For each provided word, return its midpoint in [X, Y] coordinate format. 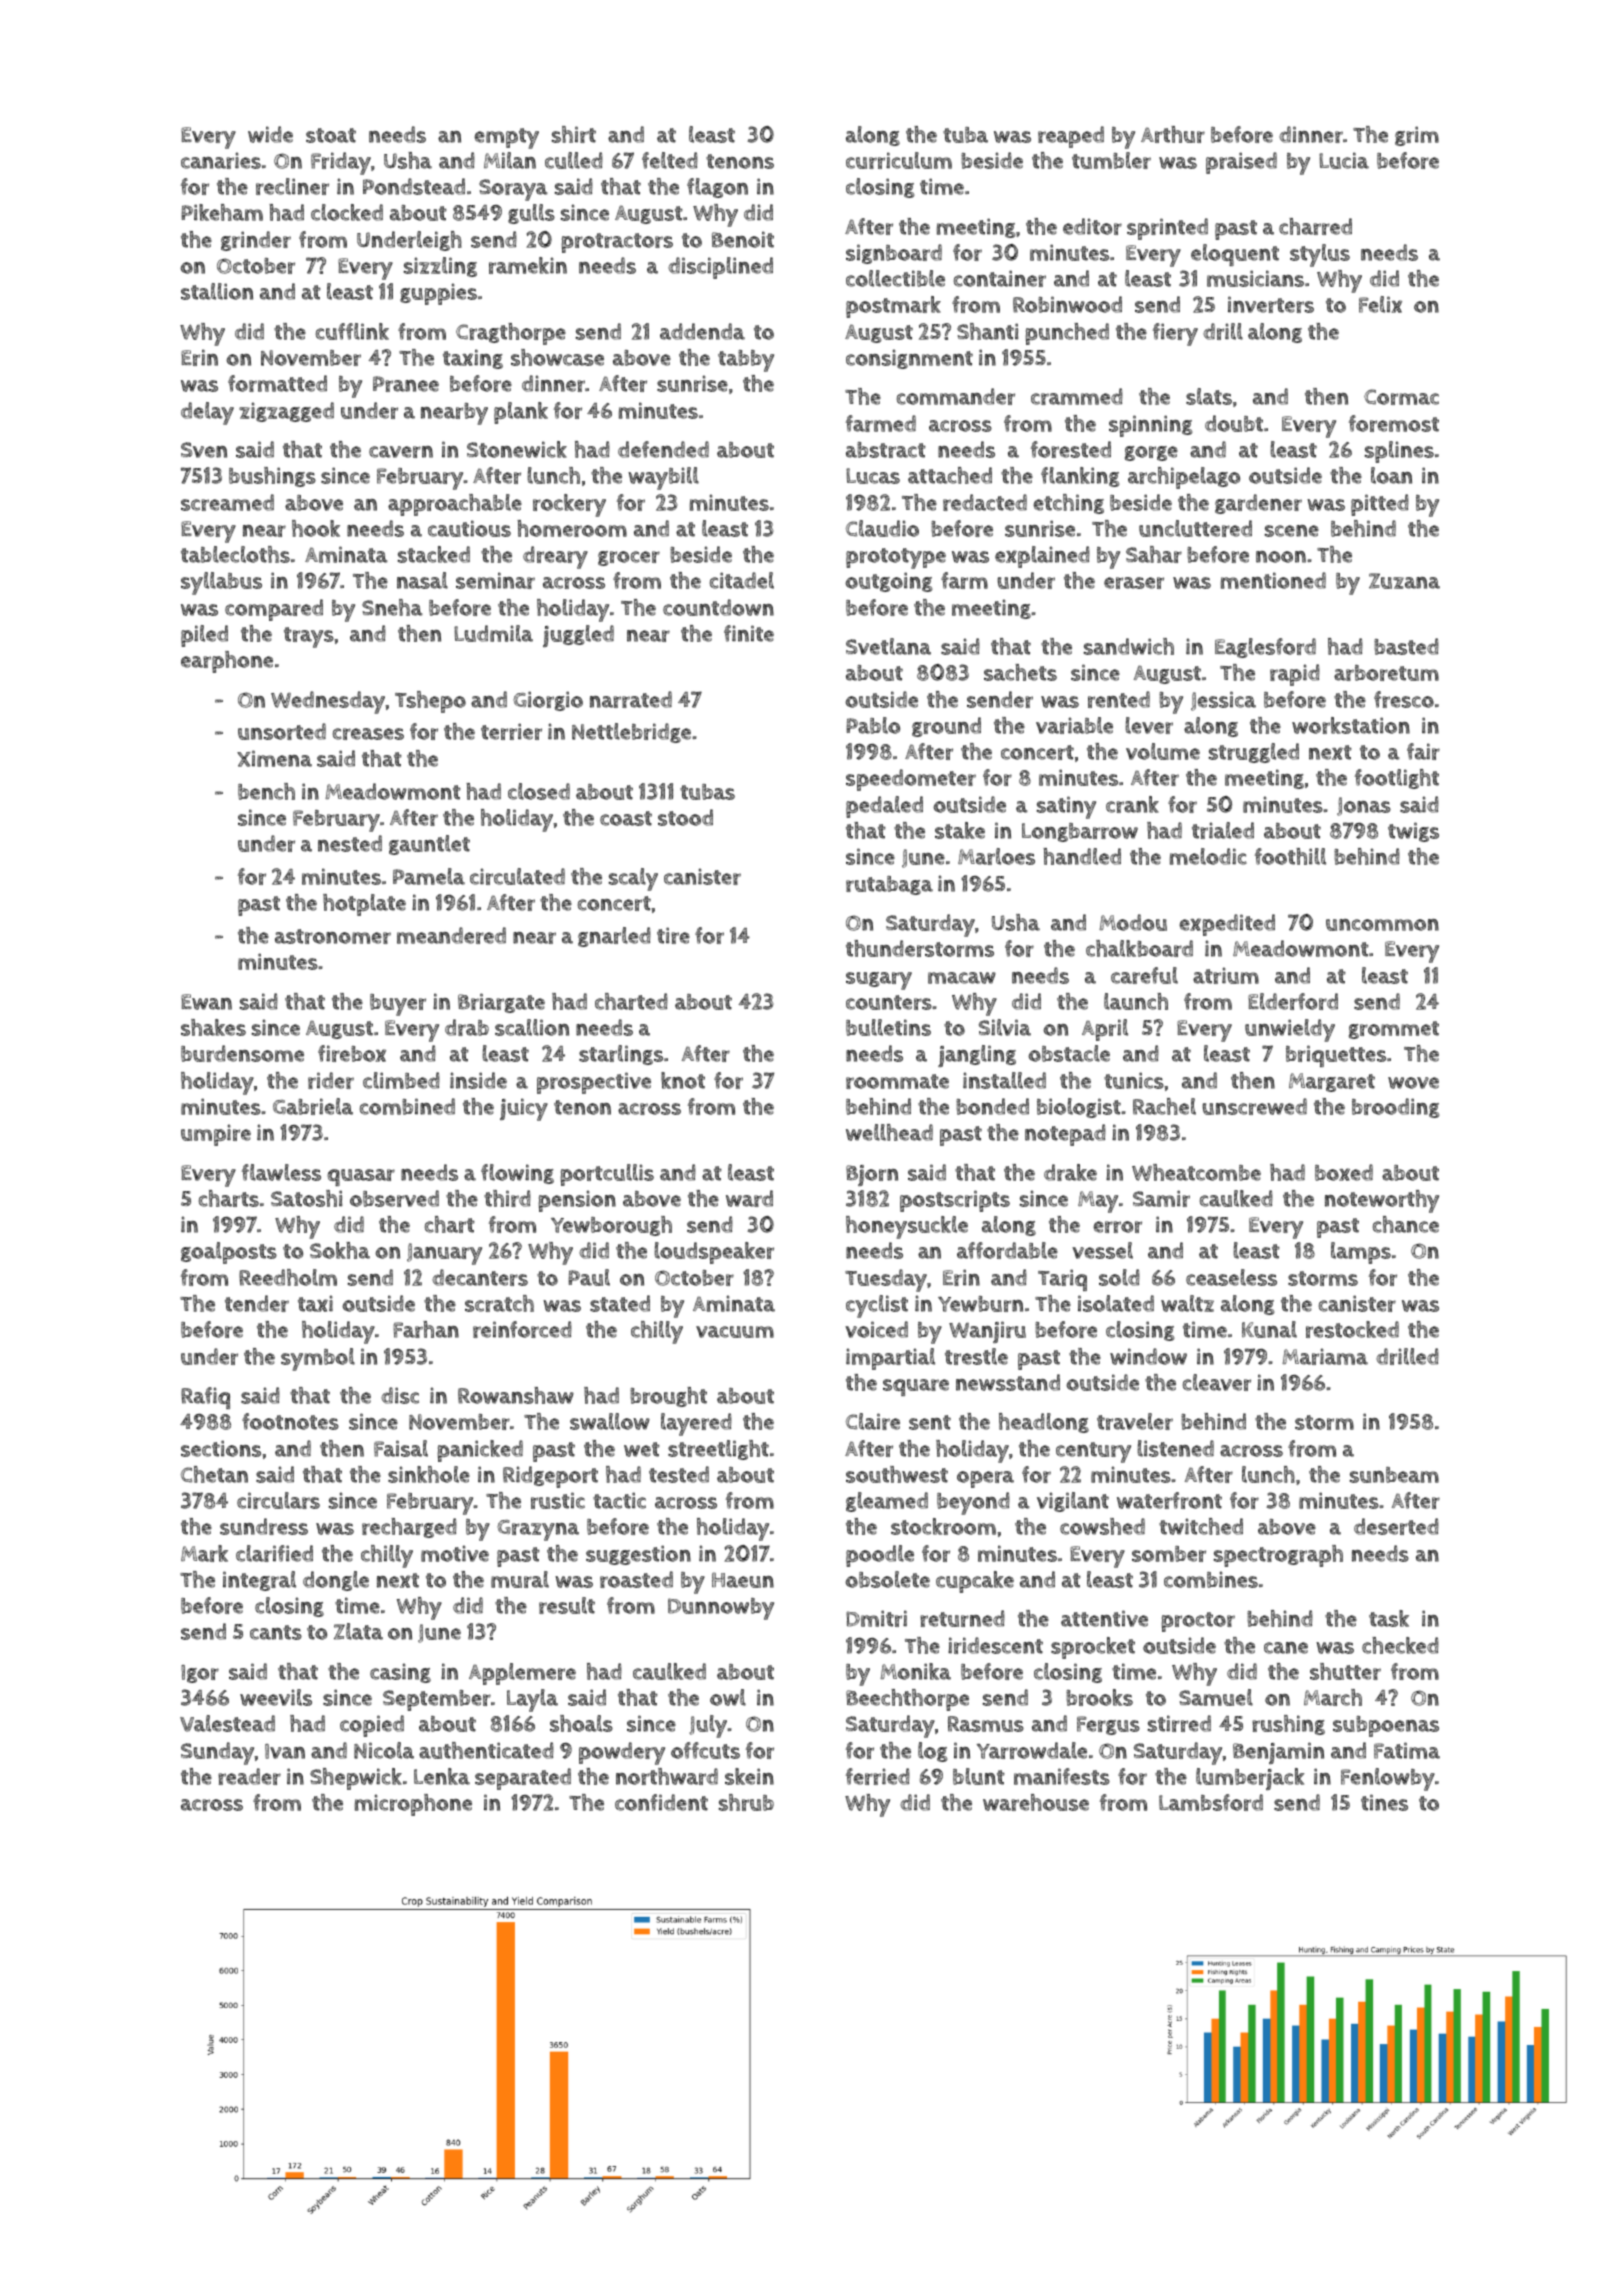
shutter [1345, 1671]
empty [506, 138]
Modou [1133, 922]
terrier [511, 731]
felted [670, 160]
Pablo [873, 725]
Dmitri [876, 1618]
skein [749, 1776]
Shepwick [356, 1779]
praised [1241, 163]
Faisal [401, 1448]
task [1389, 1618]
